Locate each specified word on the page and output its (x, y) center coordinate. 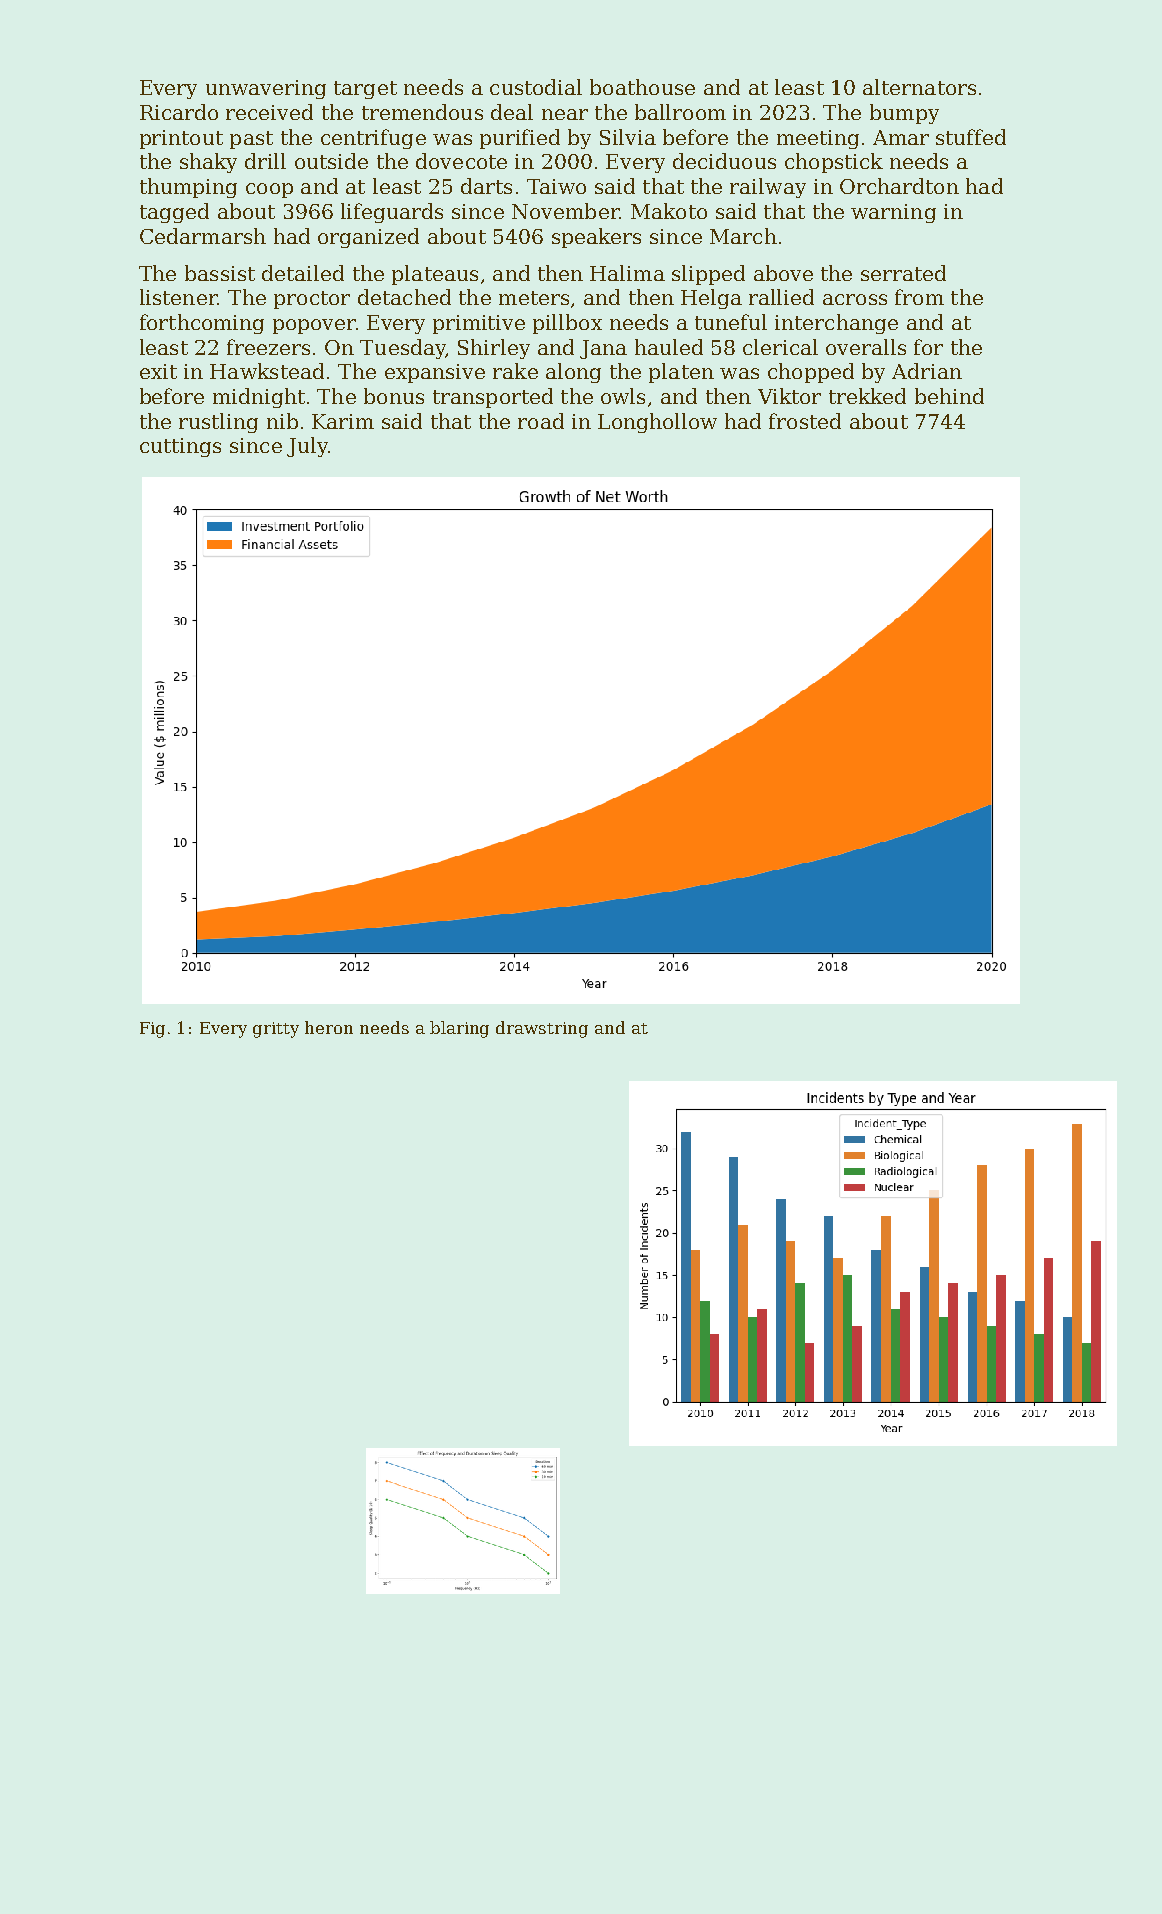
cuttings (180, 447)
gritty (276, 1030)
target (365, 90)
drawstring (542, 1029)
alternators (919, 87)
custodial (536, 87)
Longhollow (657, 423)
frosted (805, 421)
